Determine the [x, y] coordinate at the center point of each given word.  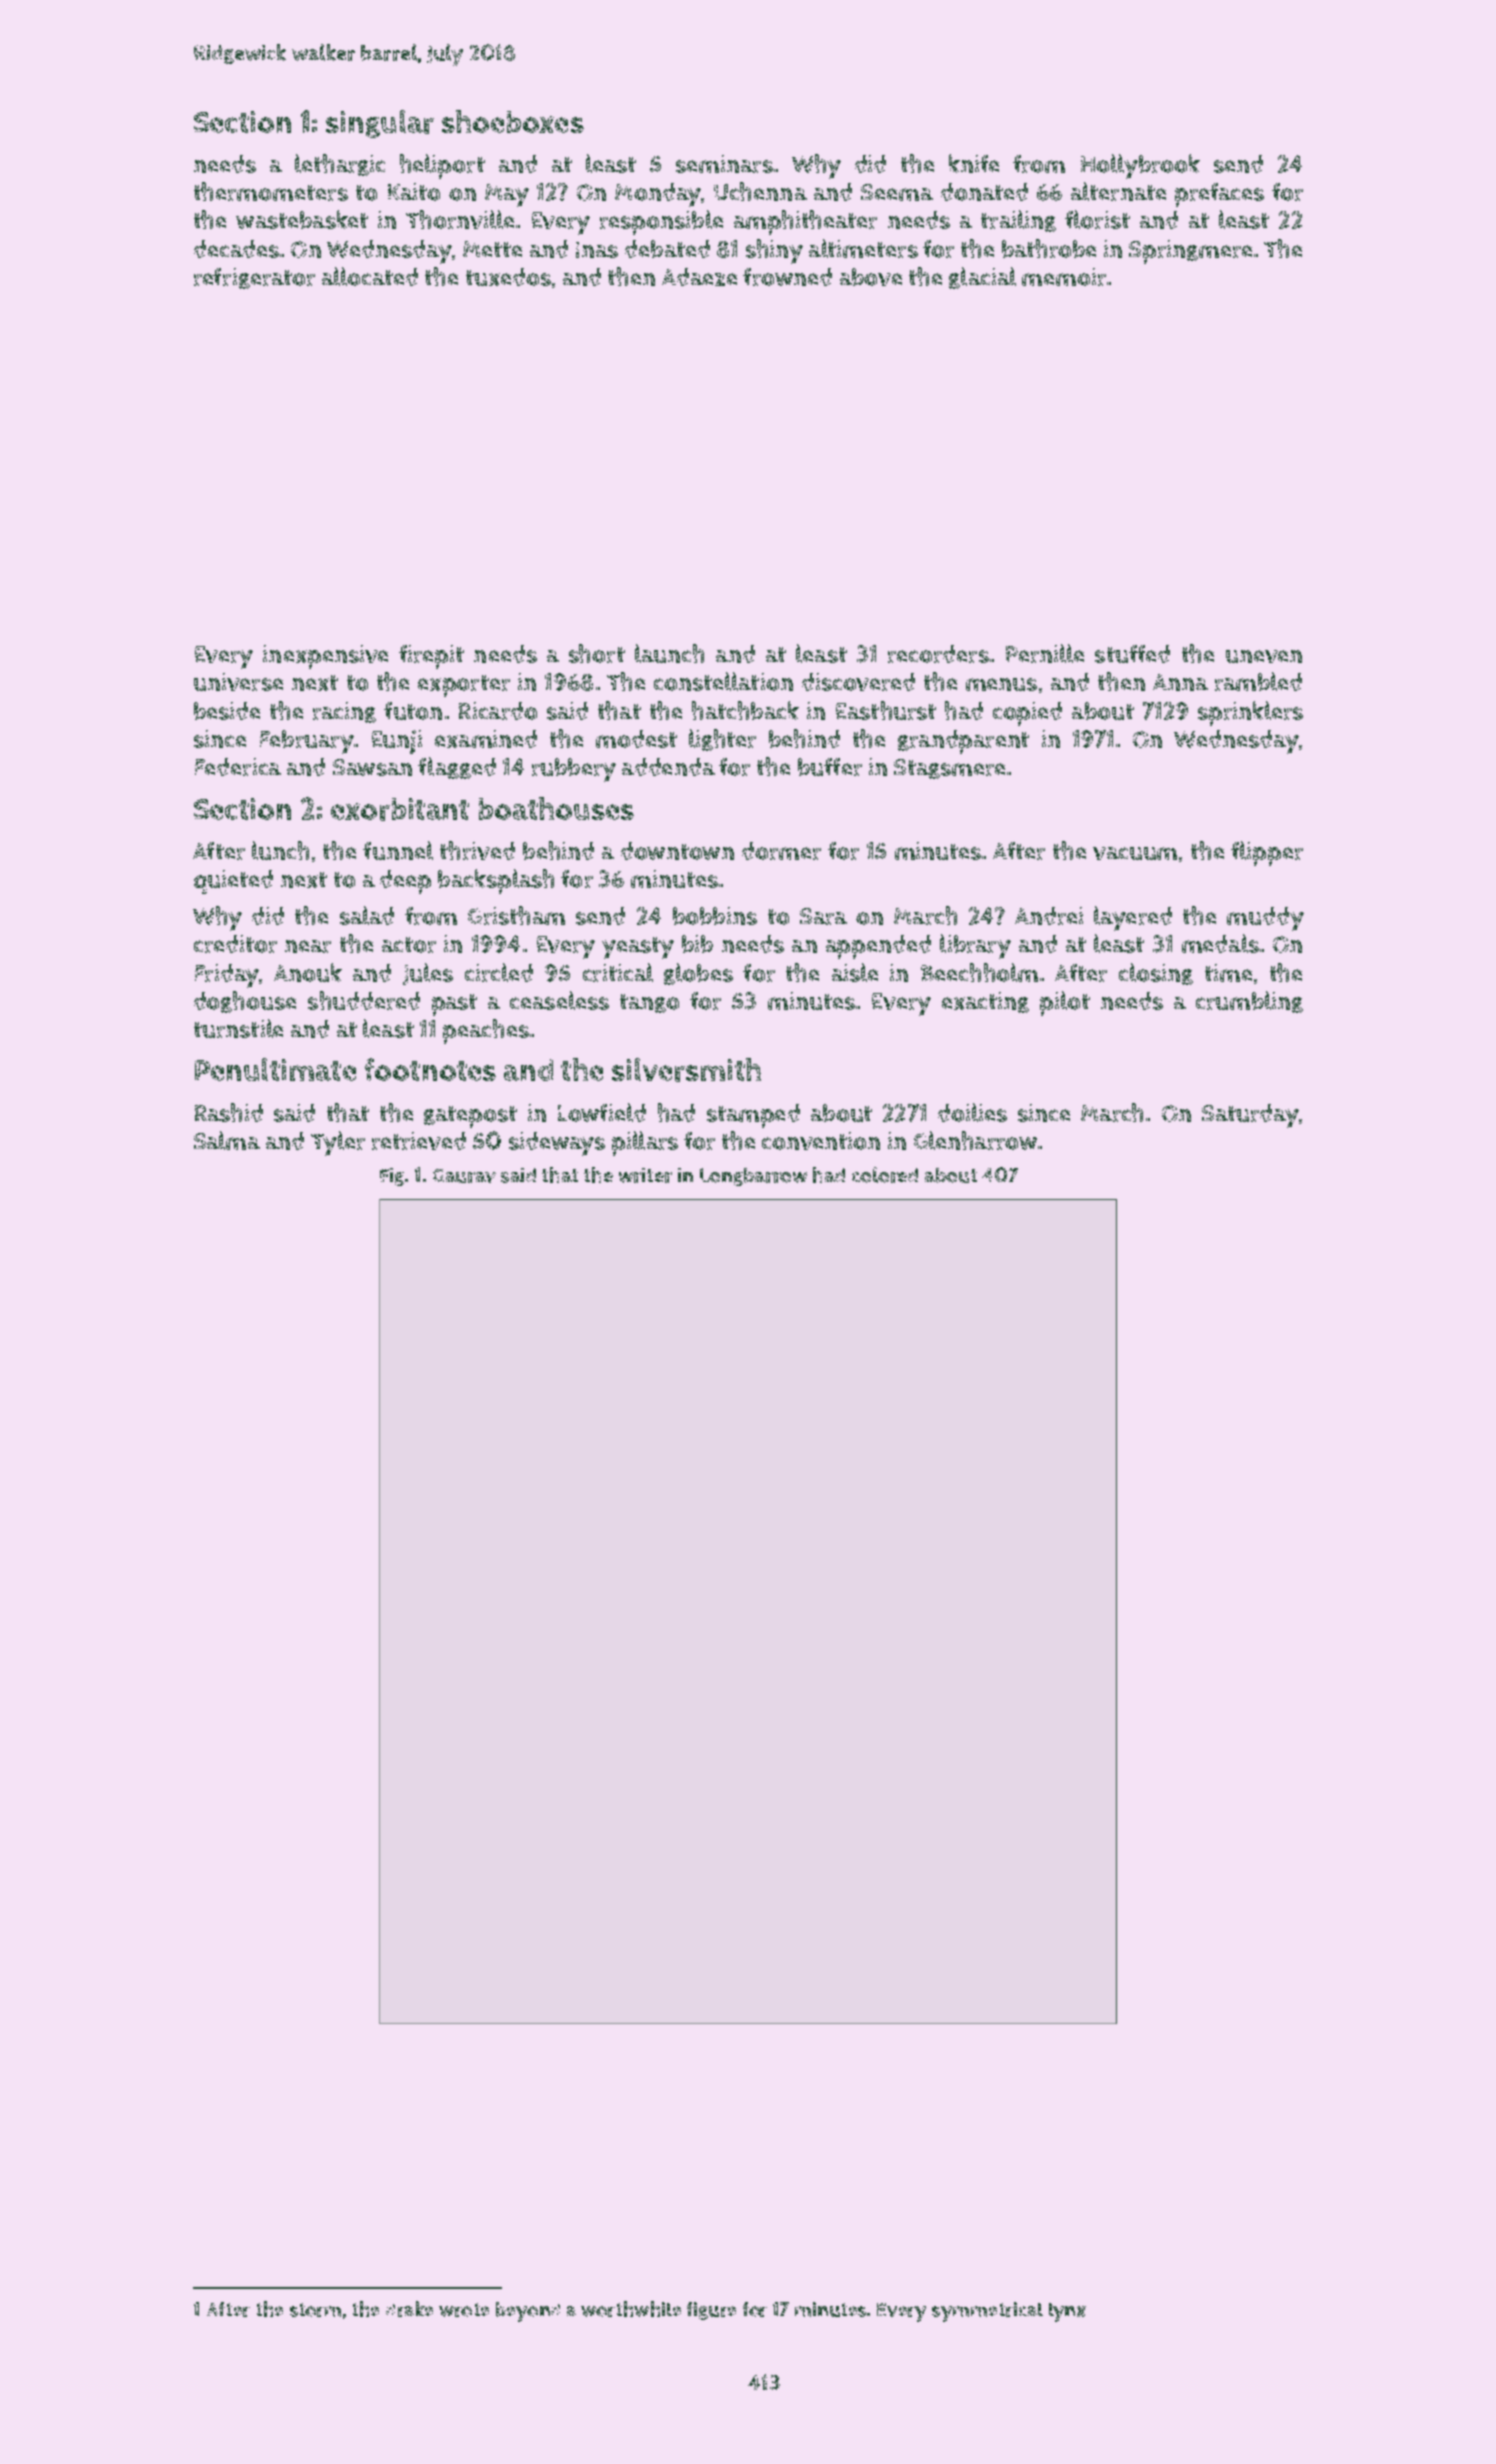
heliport [442, 166]
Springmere [1190, 252]
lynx [1067, 2312]
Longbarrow [753, 1177]
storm [315, 2310]
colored [885, 1175]
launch [669, 653]
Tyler [338, 1143]
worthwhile [631, 2309]
